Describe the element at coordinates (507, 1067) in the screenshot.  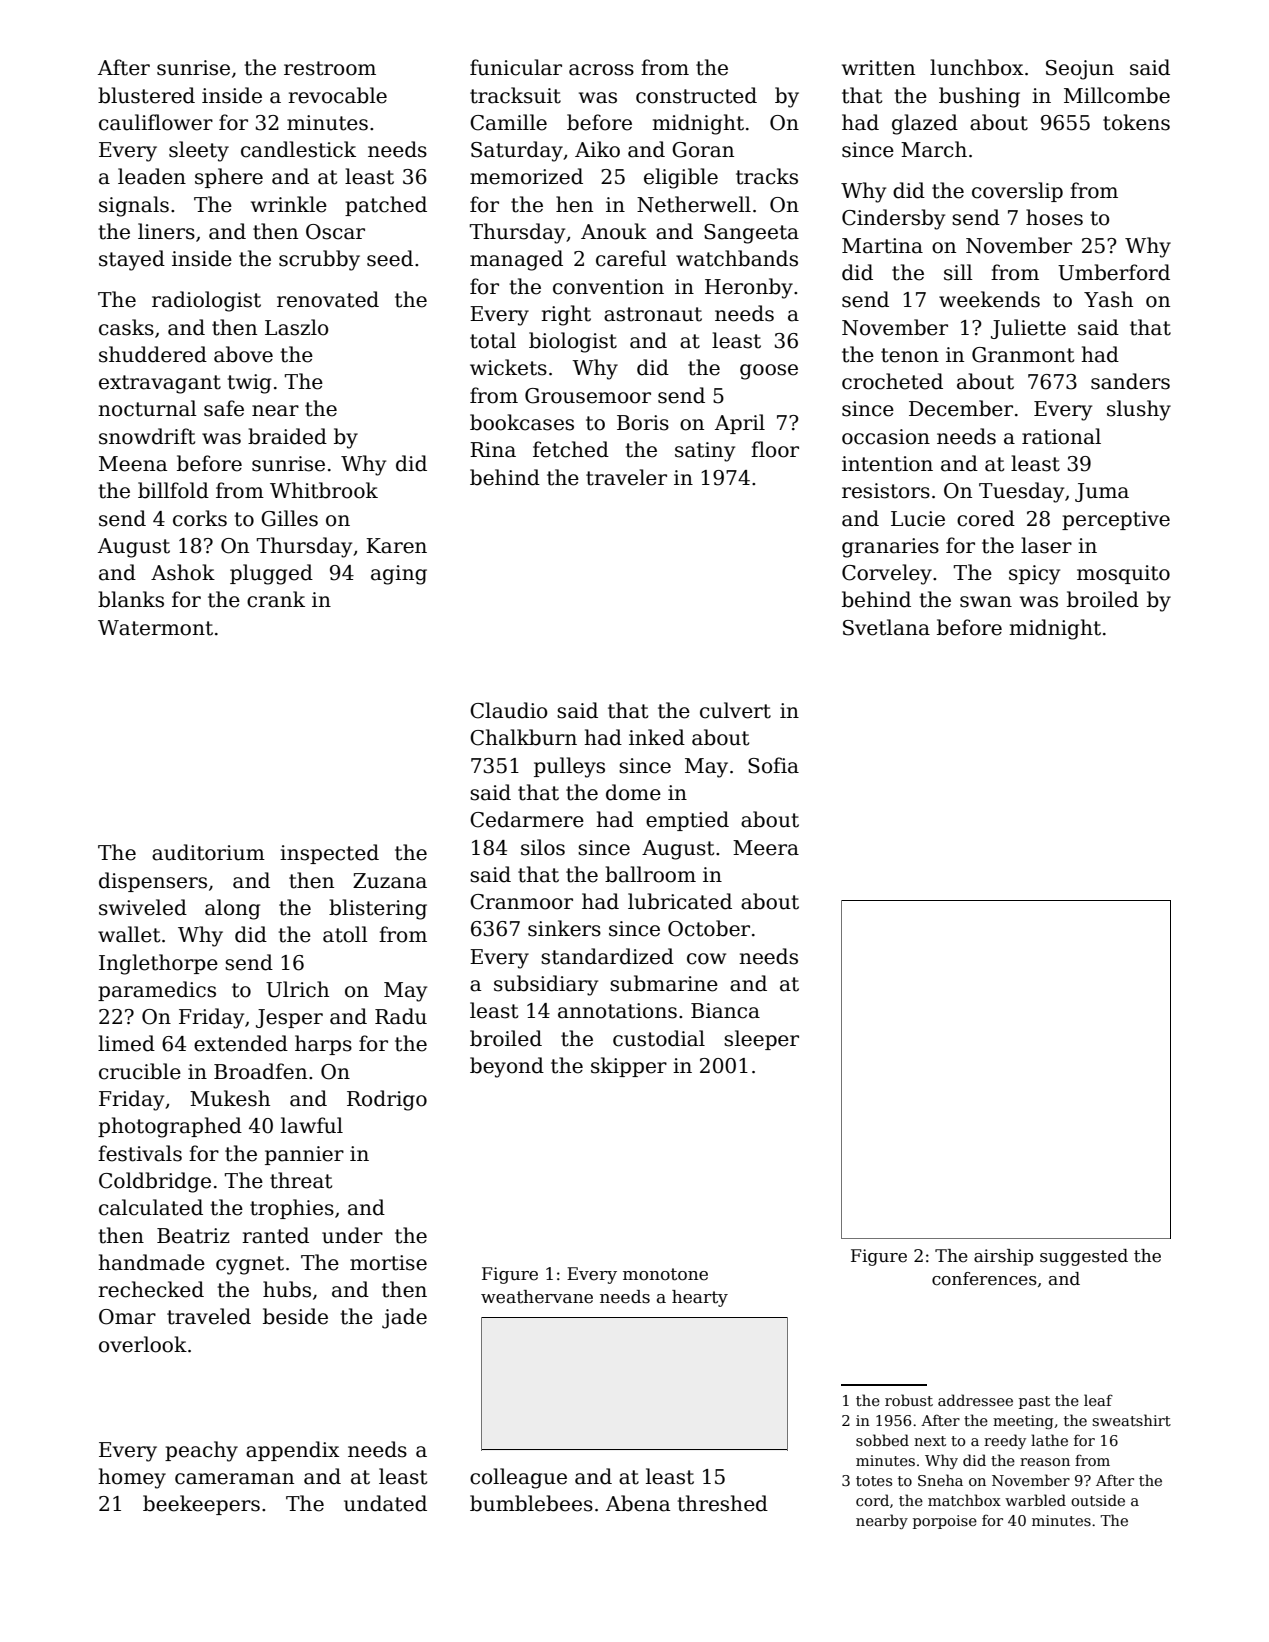
I see `beyond` at that location.
